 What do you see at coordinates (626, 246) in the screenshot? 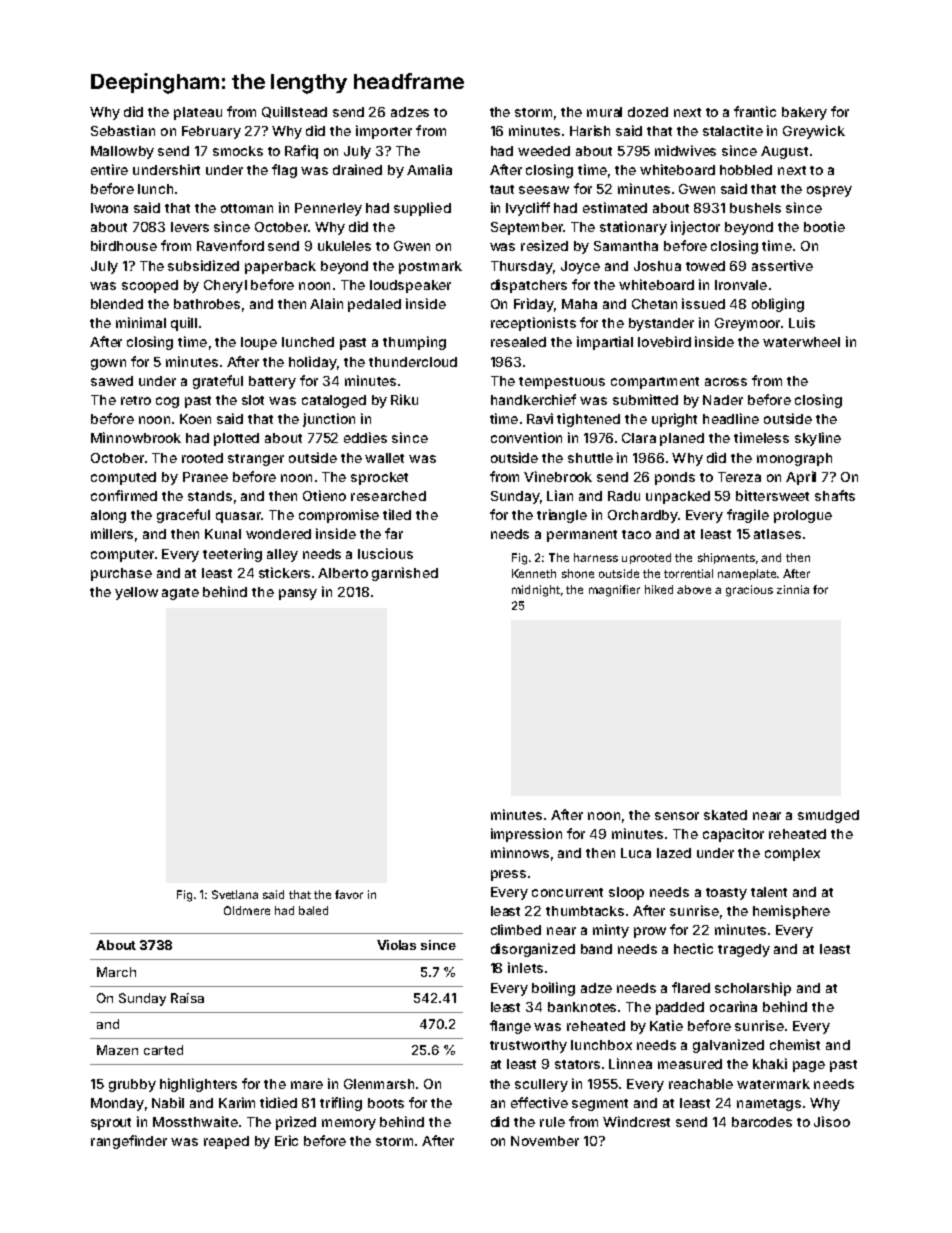
I see `Samantha` at bounding box center [626, 246].
